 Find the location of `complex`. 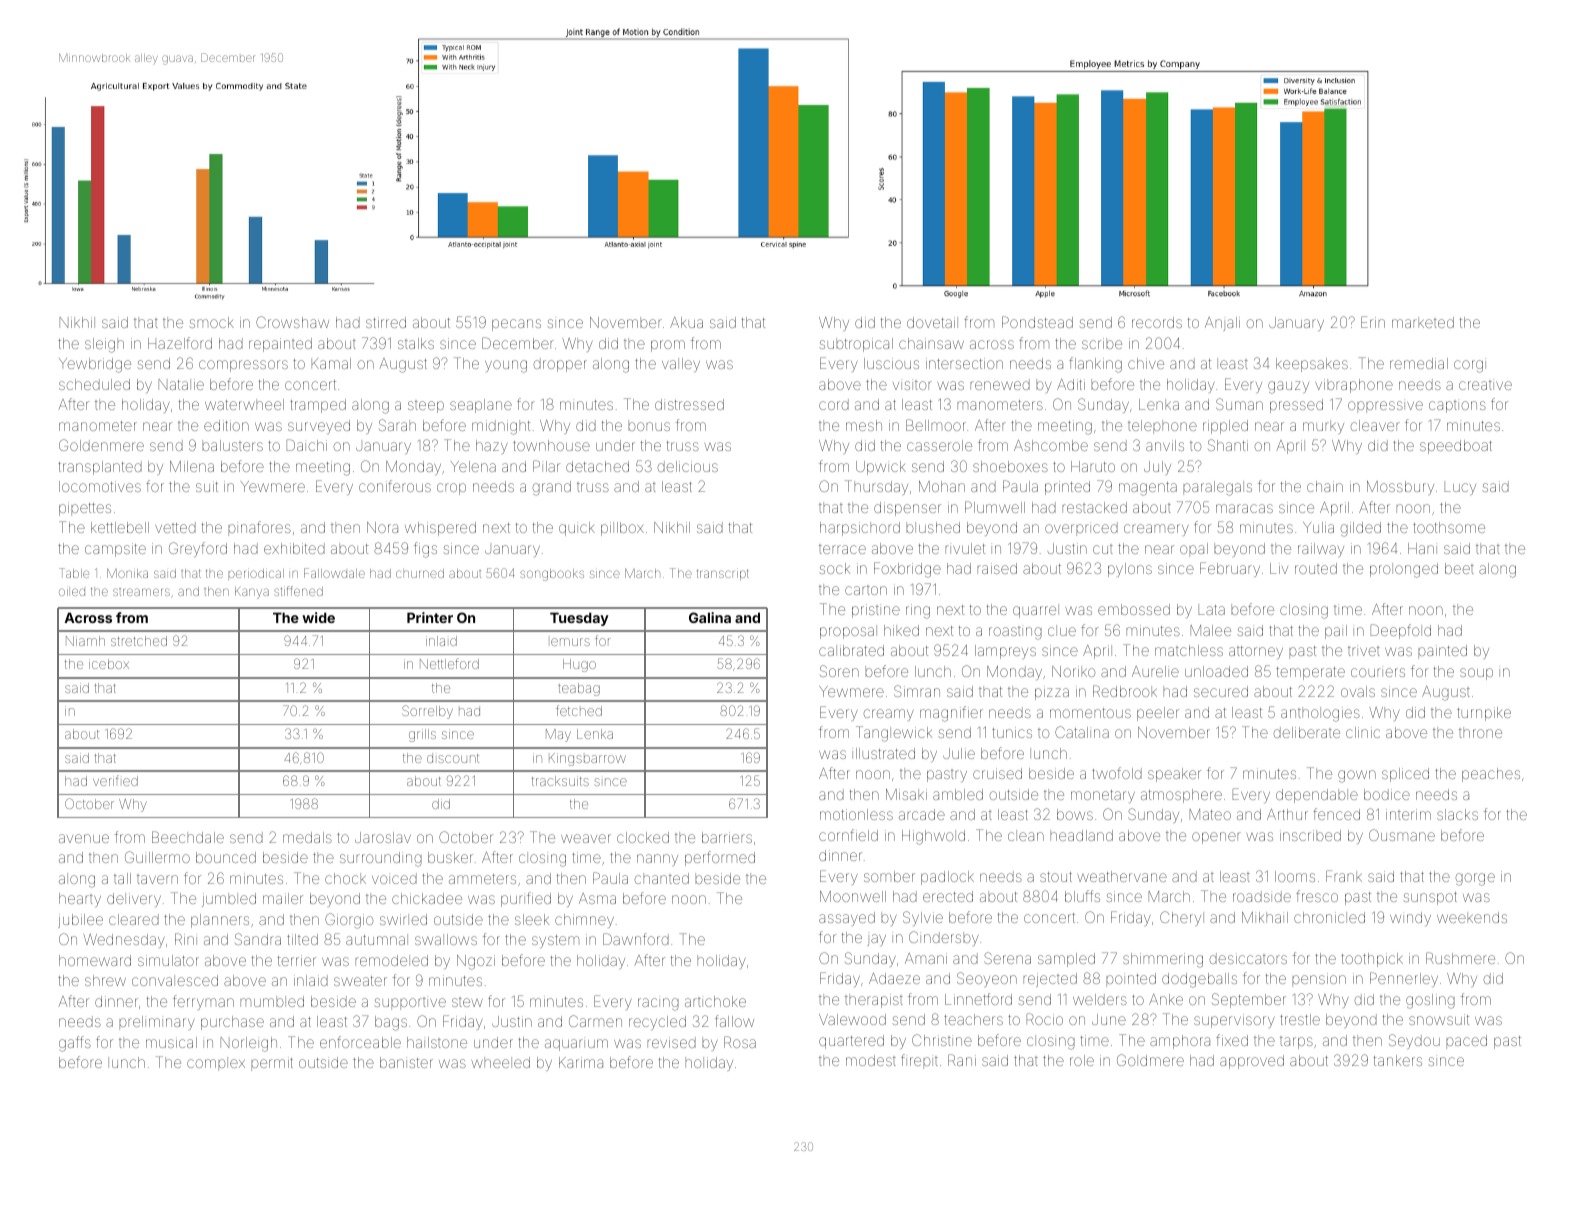

complex is located at coordinates (216, 1064).
